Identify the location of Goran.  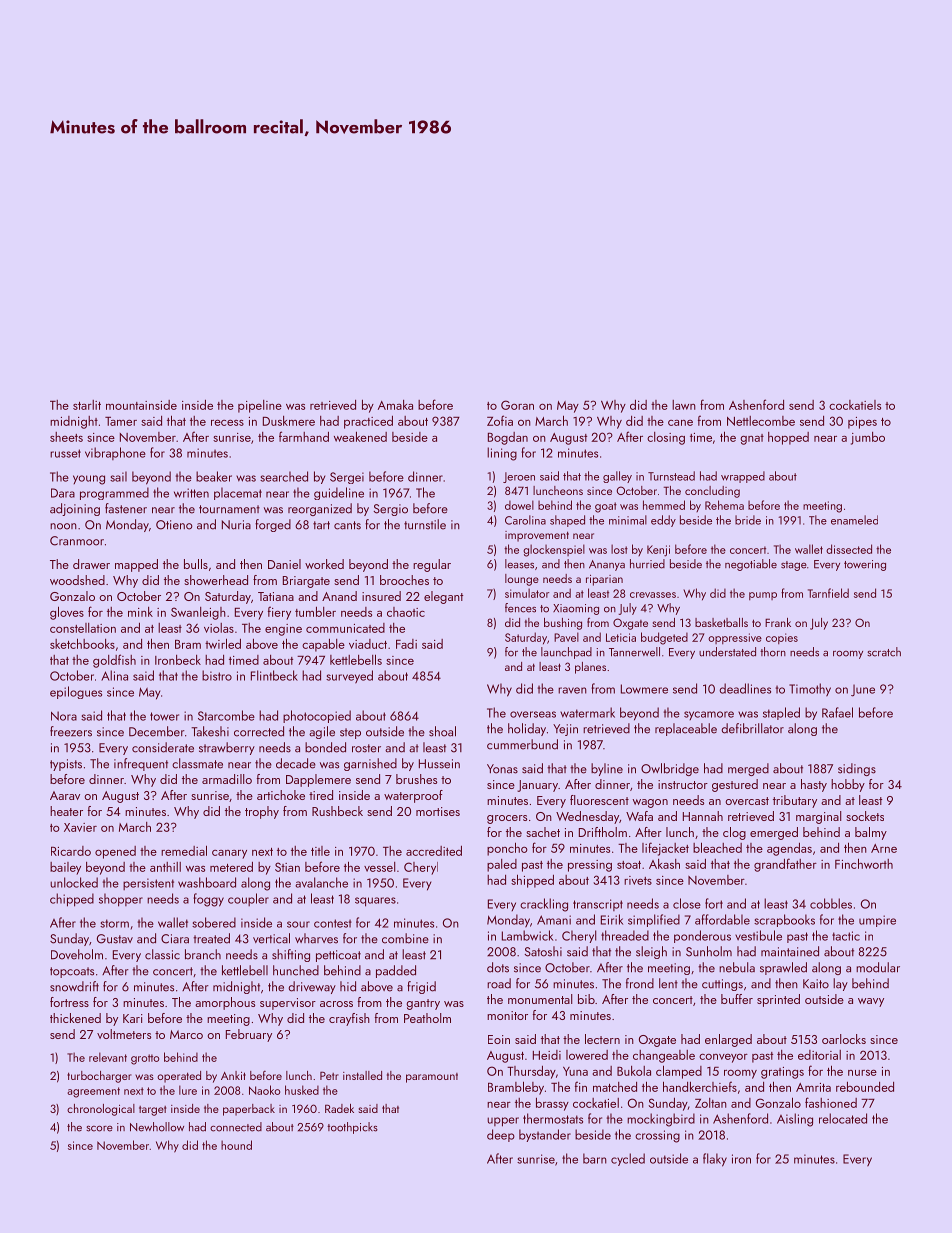
(517, 405).
